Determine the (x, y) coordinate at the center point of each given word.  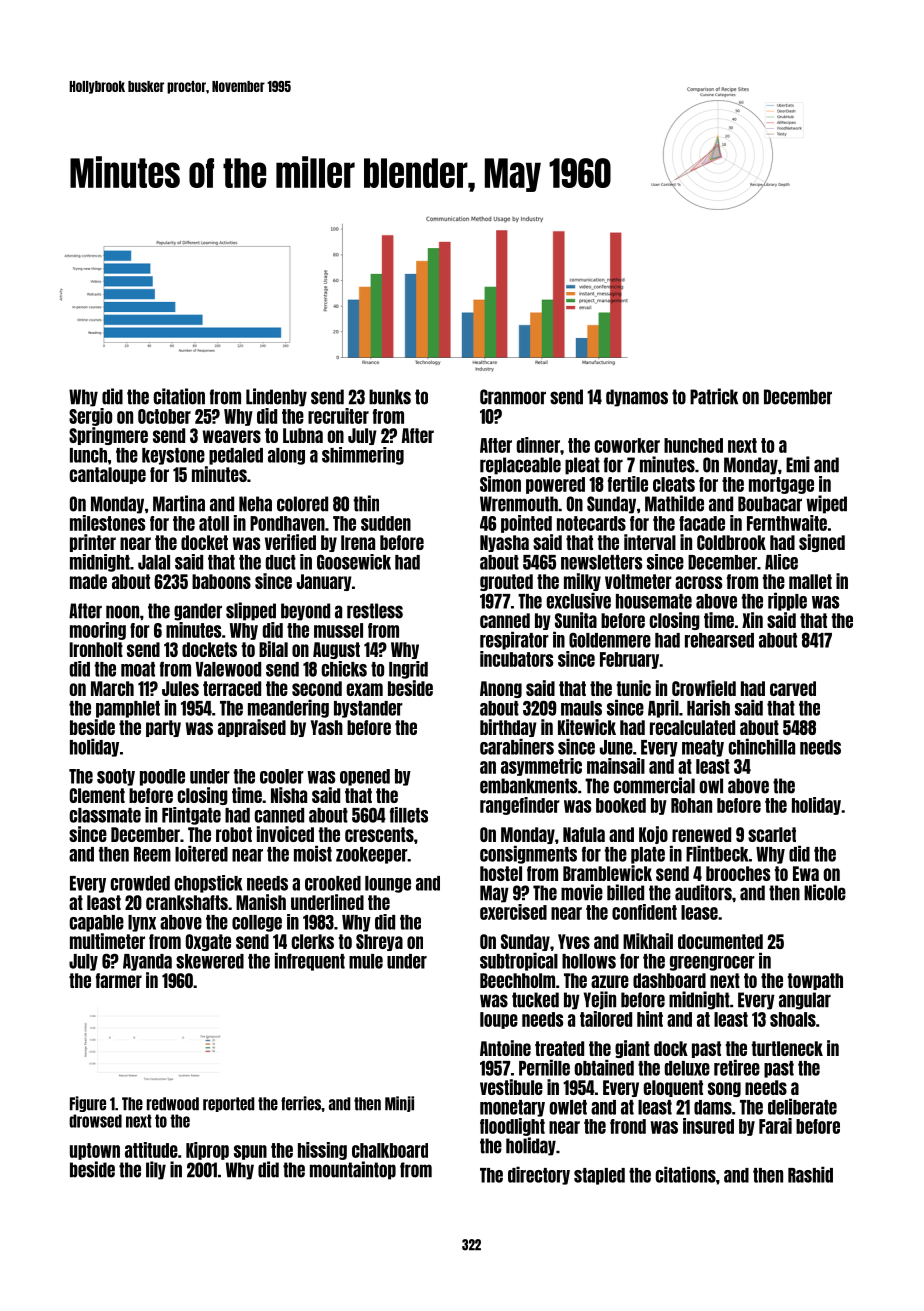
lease (699, 912)
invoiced (285, 834)
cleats (674, 484)
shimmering (363, 456)
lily (156, 1170)
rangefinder (520, 806)
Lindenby (276, 397)
